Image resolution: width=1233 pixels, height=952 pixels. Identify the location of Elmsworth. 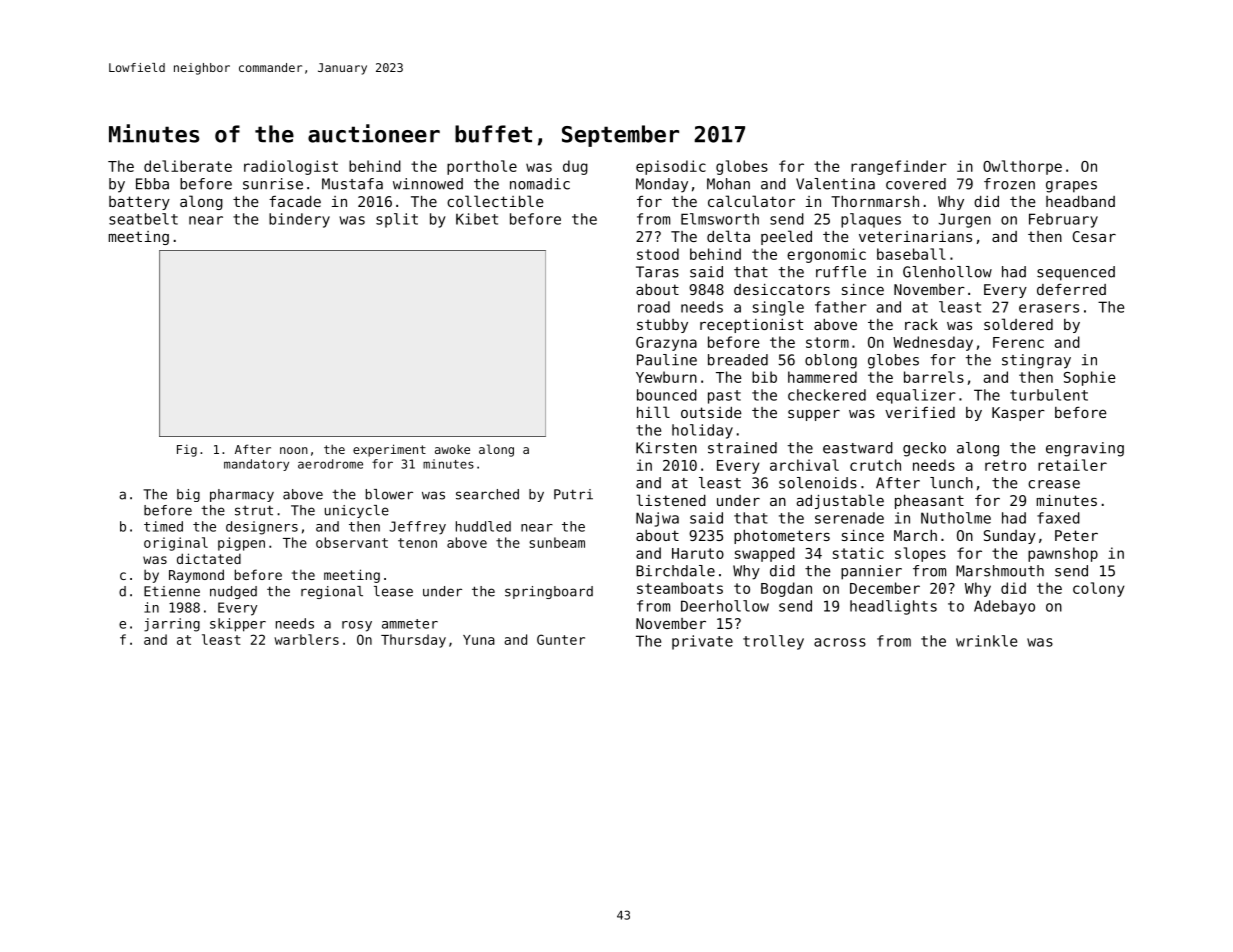
(720, 219).
